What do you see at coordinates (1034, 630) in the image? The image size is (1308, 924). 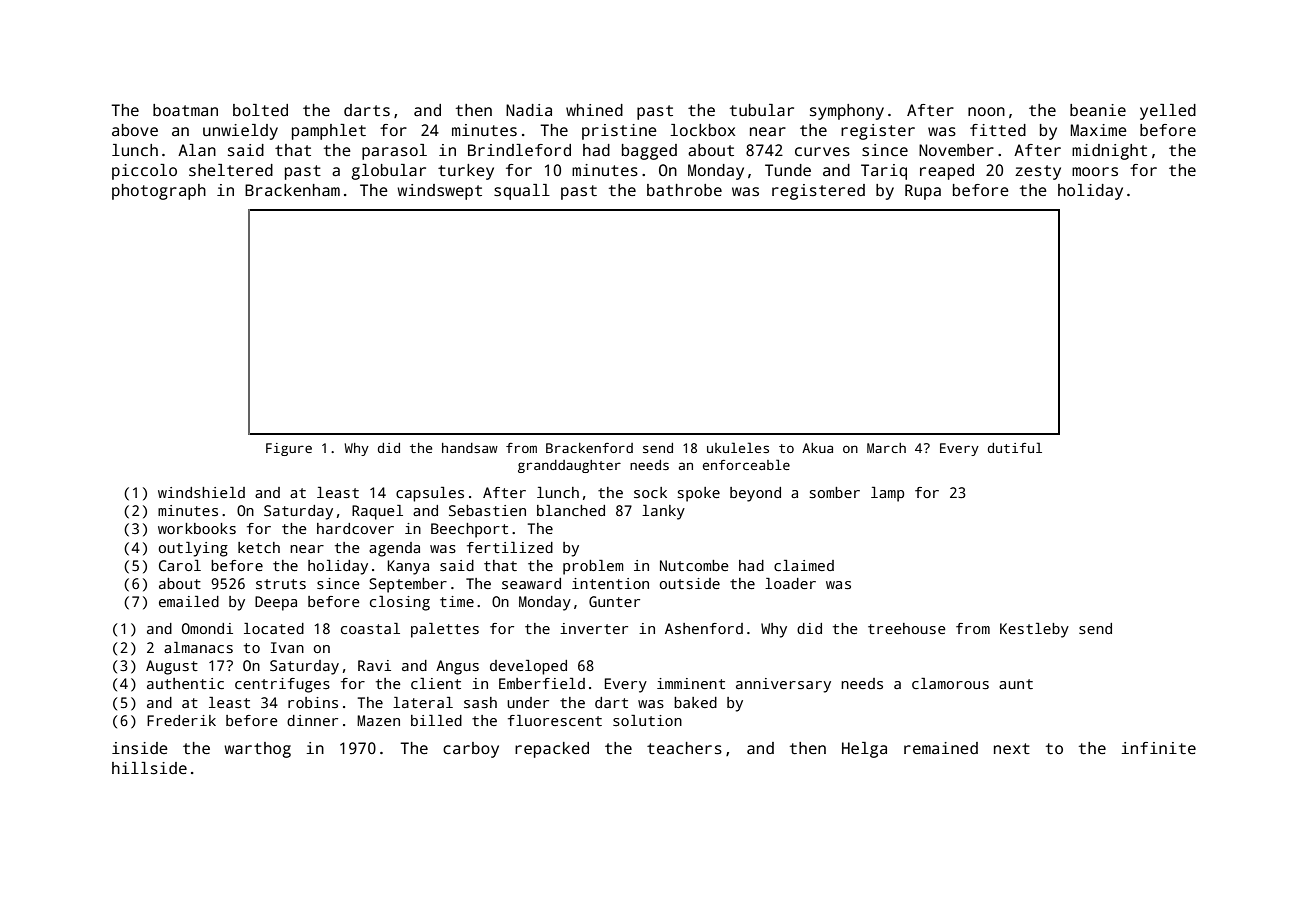 I see `Kestleby` at bounding box center [1034, 630].
